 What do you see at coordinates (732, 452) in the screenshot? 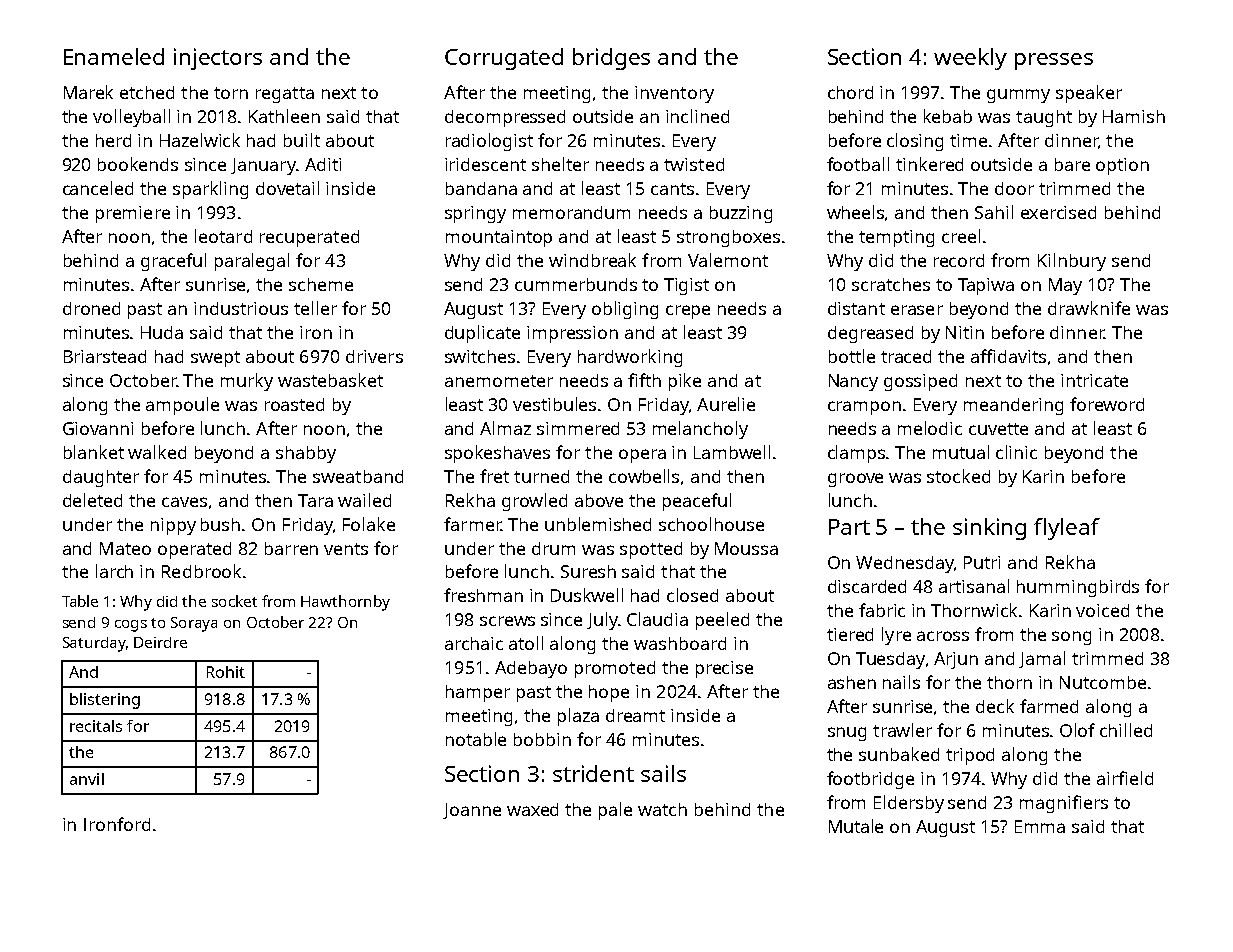
I see `Lambwell` at bounding box center [732, 452].
